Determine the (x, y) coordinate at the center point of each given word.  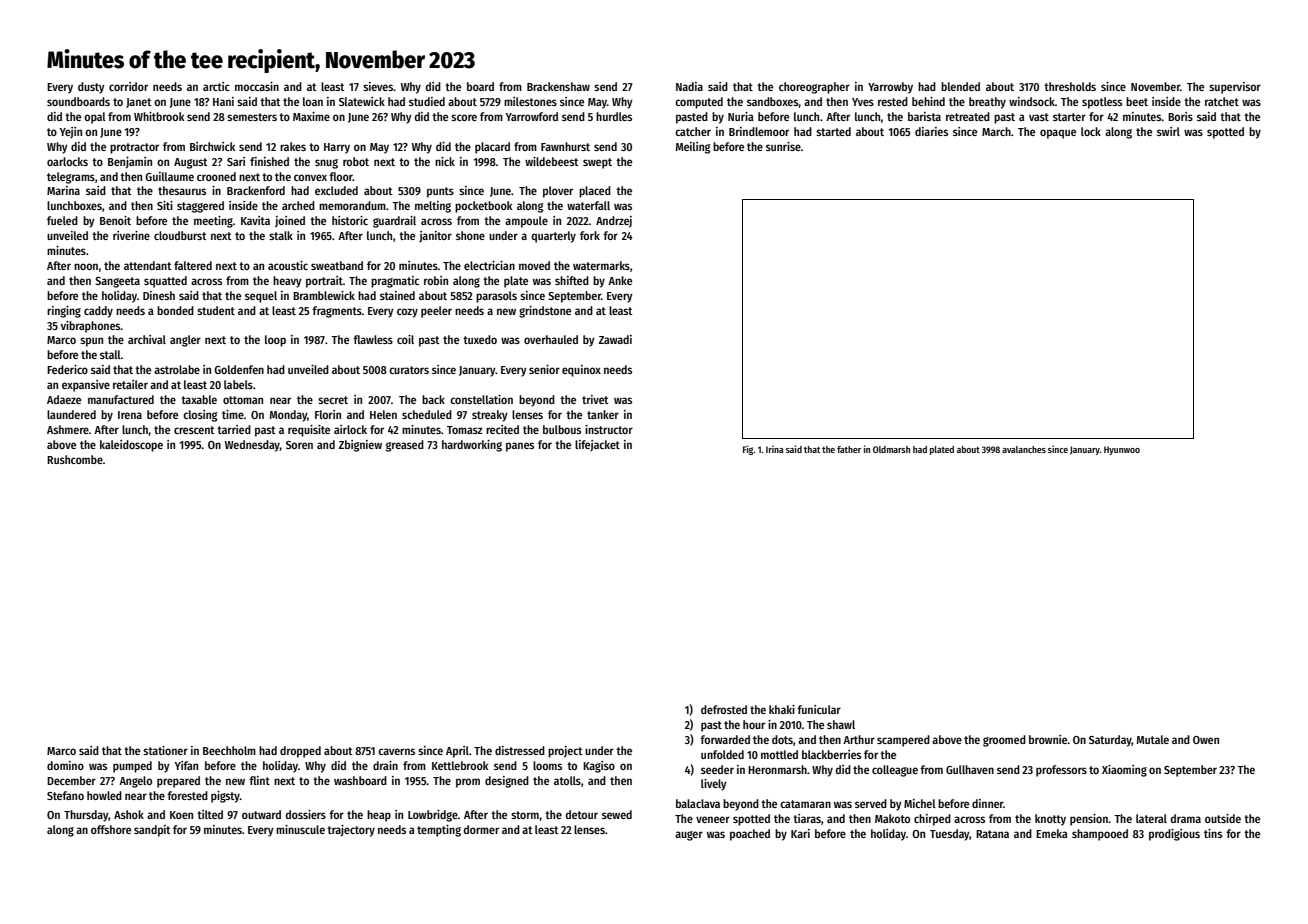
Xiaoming (1124, 771)
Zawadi (615, 339)
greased (405, 446)
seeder (717, 769)
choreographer (814, 88)
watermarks (601, 265)
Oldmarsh (891, 449)
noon (86, 266)
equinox (581, 371)
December (71, 780)
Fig (748, 450)
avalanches (1024, 449)
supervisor (1235, 88)
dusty (91, 88)
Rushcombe (75, 459)
